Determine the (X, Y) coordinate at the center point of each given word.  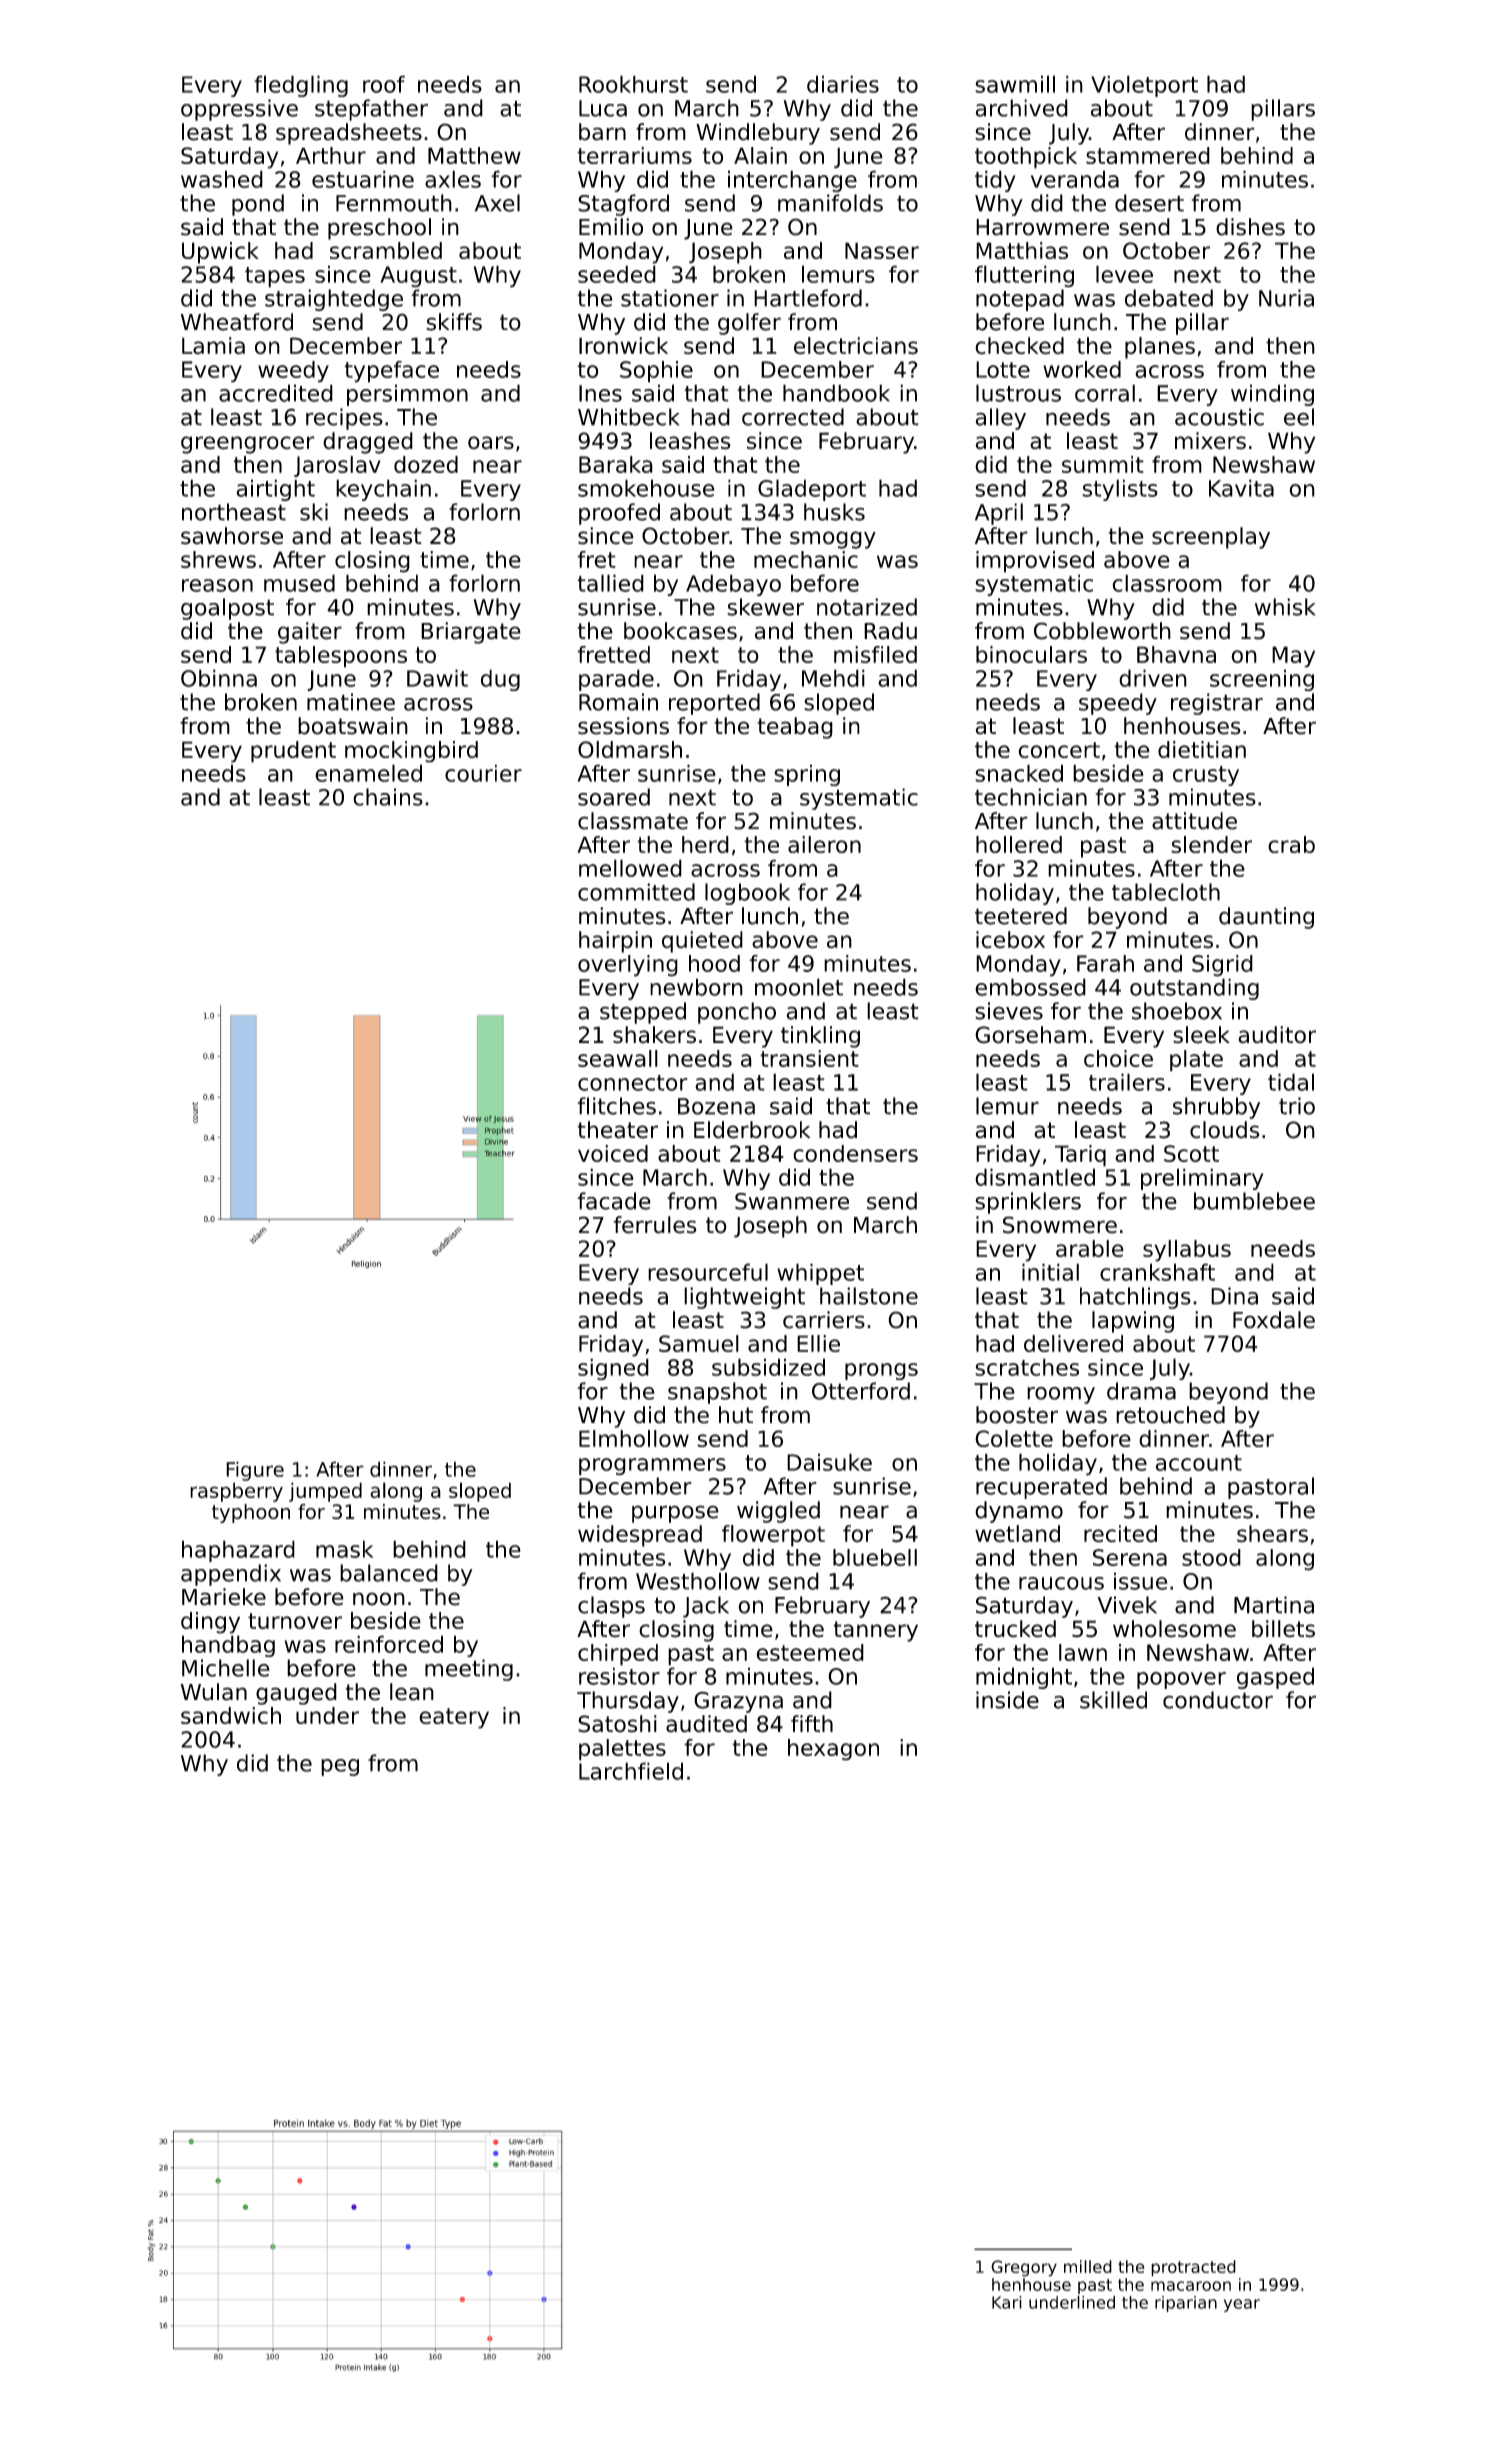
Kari (1007, 2302)
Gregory (1024, 2268)
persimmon (407, 395)
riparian (1186, 2304)
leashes (690, 441)
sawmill (1015, 84)
